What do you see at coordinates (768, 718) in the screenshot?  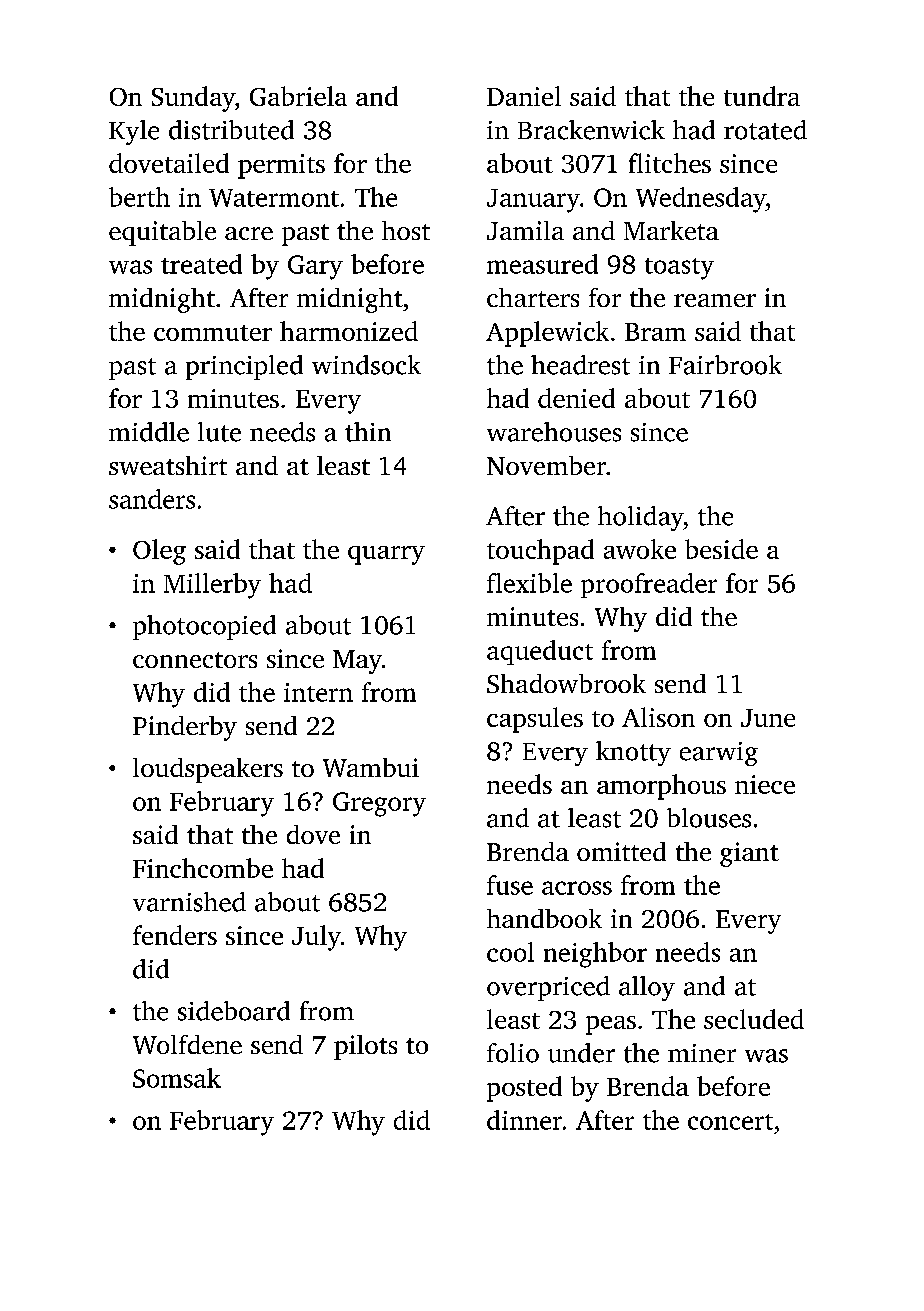 I see `June` at bounding box center [768, 718].
